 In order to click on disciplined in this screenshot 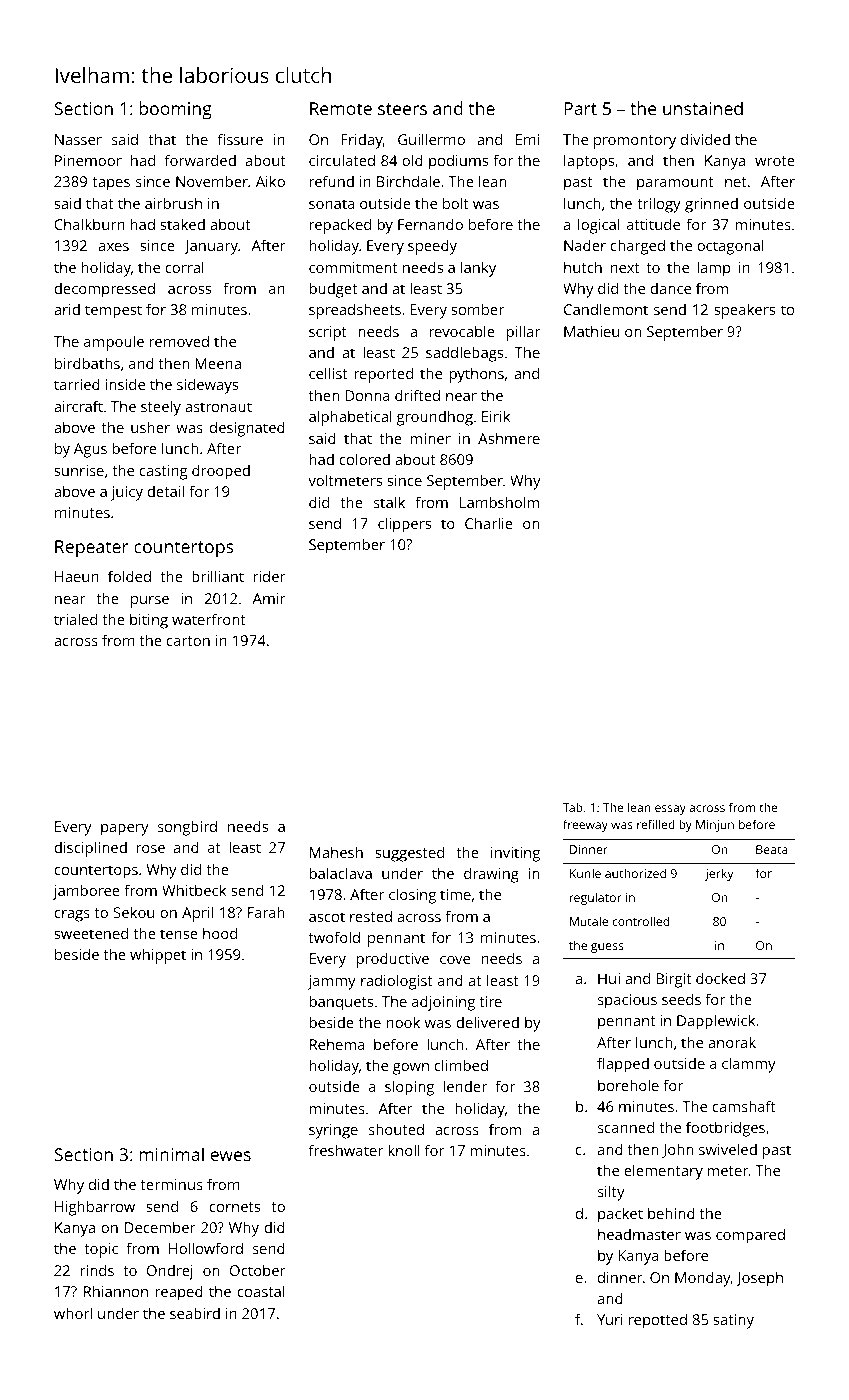, I will do `click(90, 849)`.
